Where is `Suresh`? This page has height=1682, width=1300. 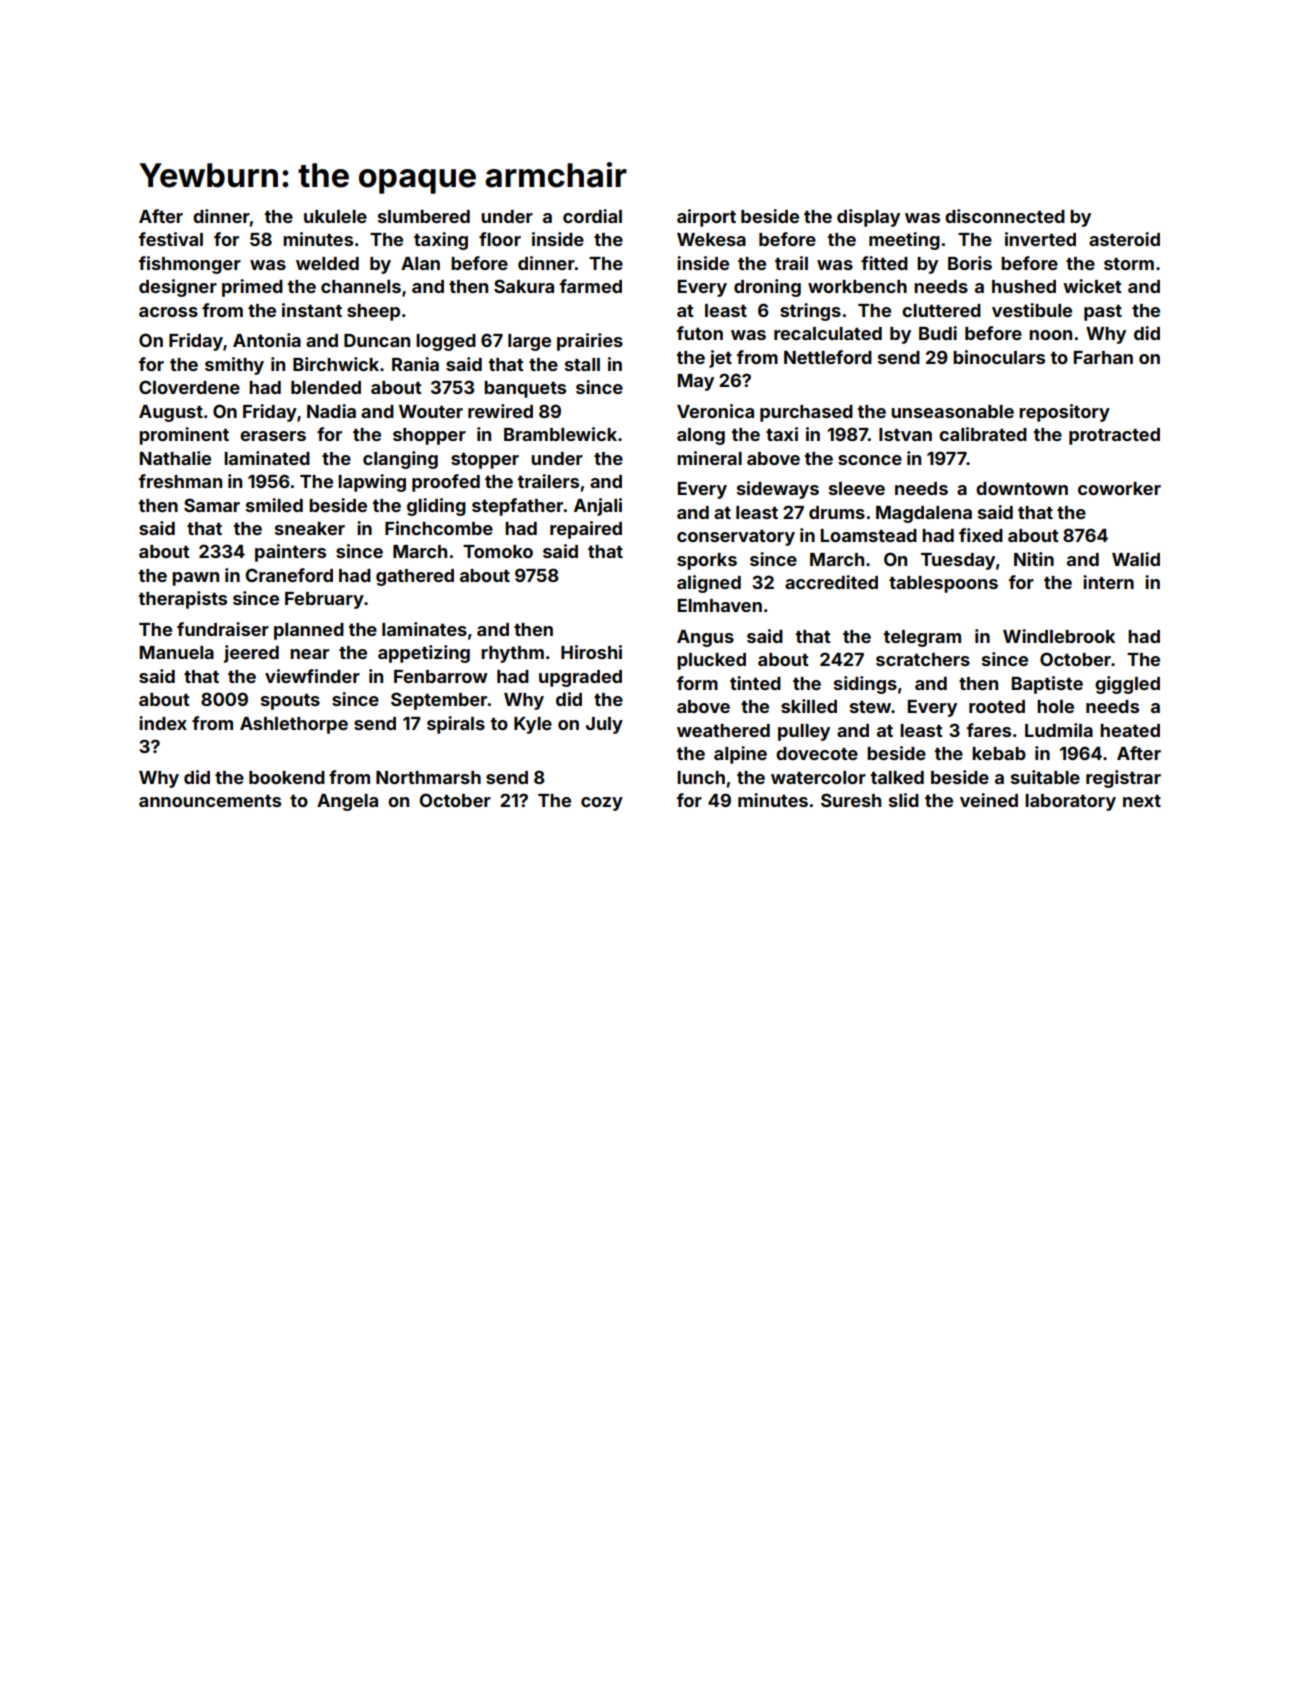 Suresh is located at coordinates (851, 800).
